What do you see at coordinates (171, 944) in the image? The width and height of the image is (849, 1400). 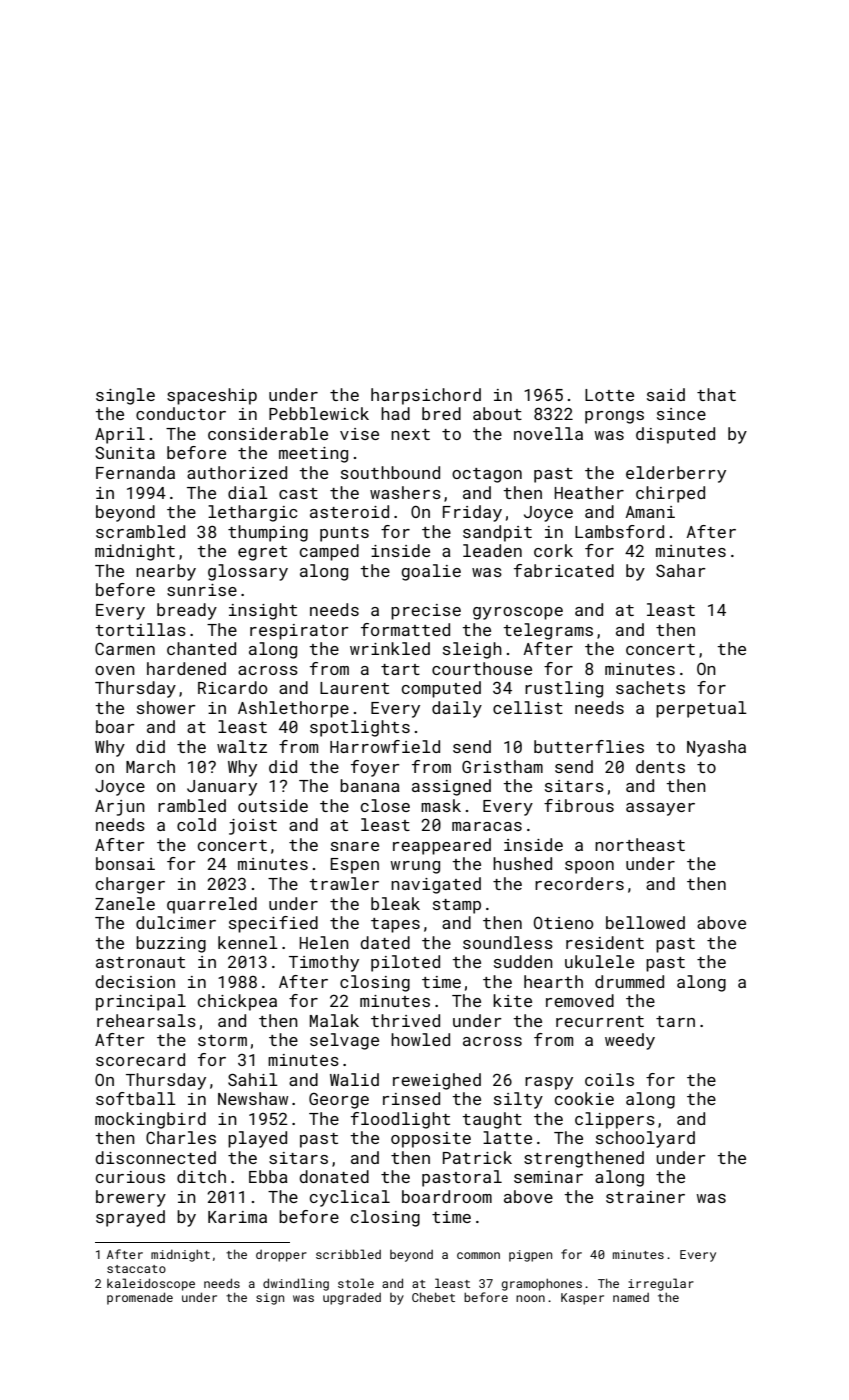 I see `buzzing` at bounding box center [171, 944].
